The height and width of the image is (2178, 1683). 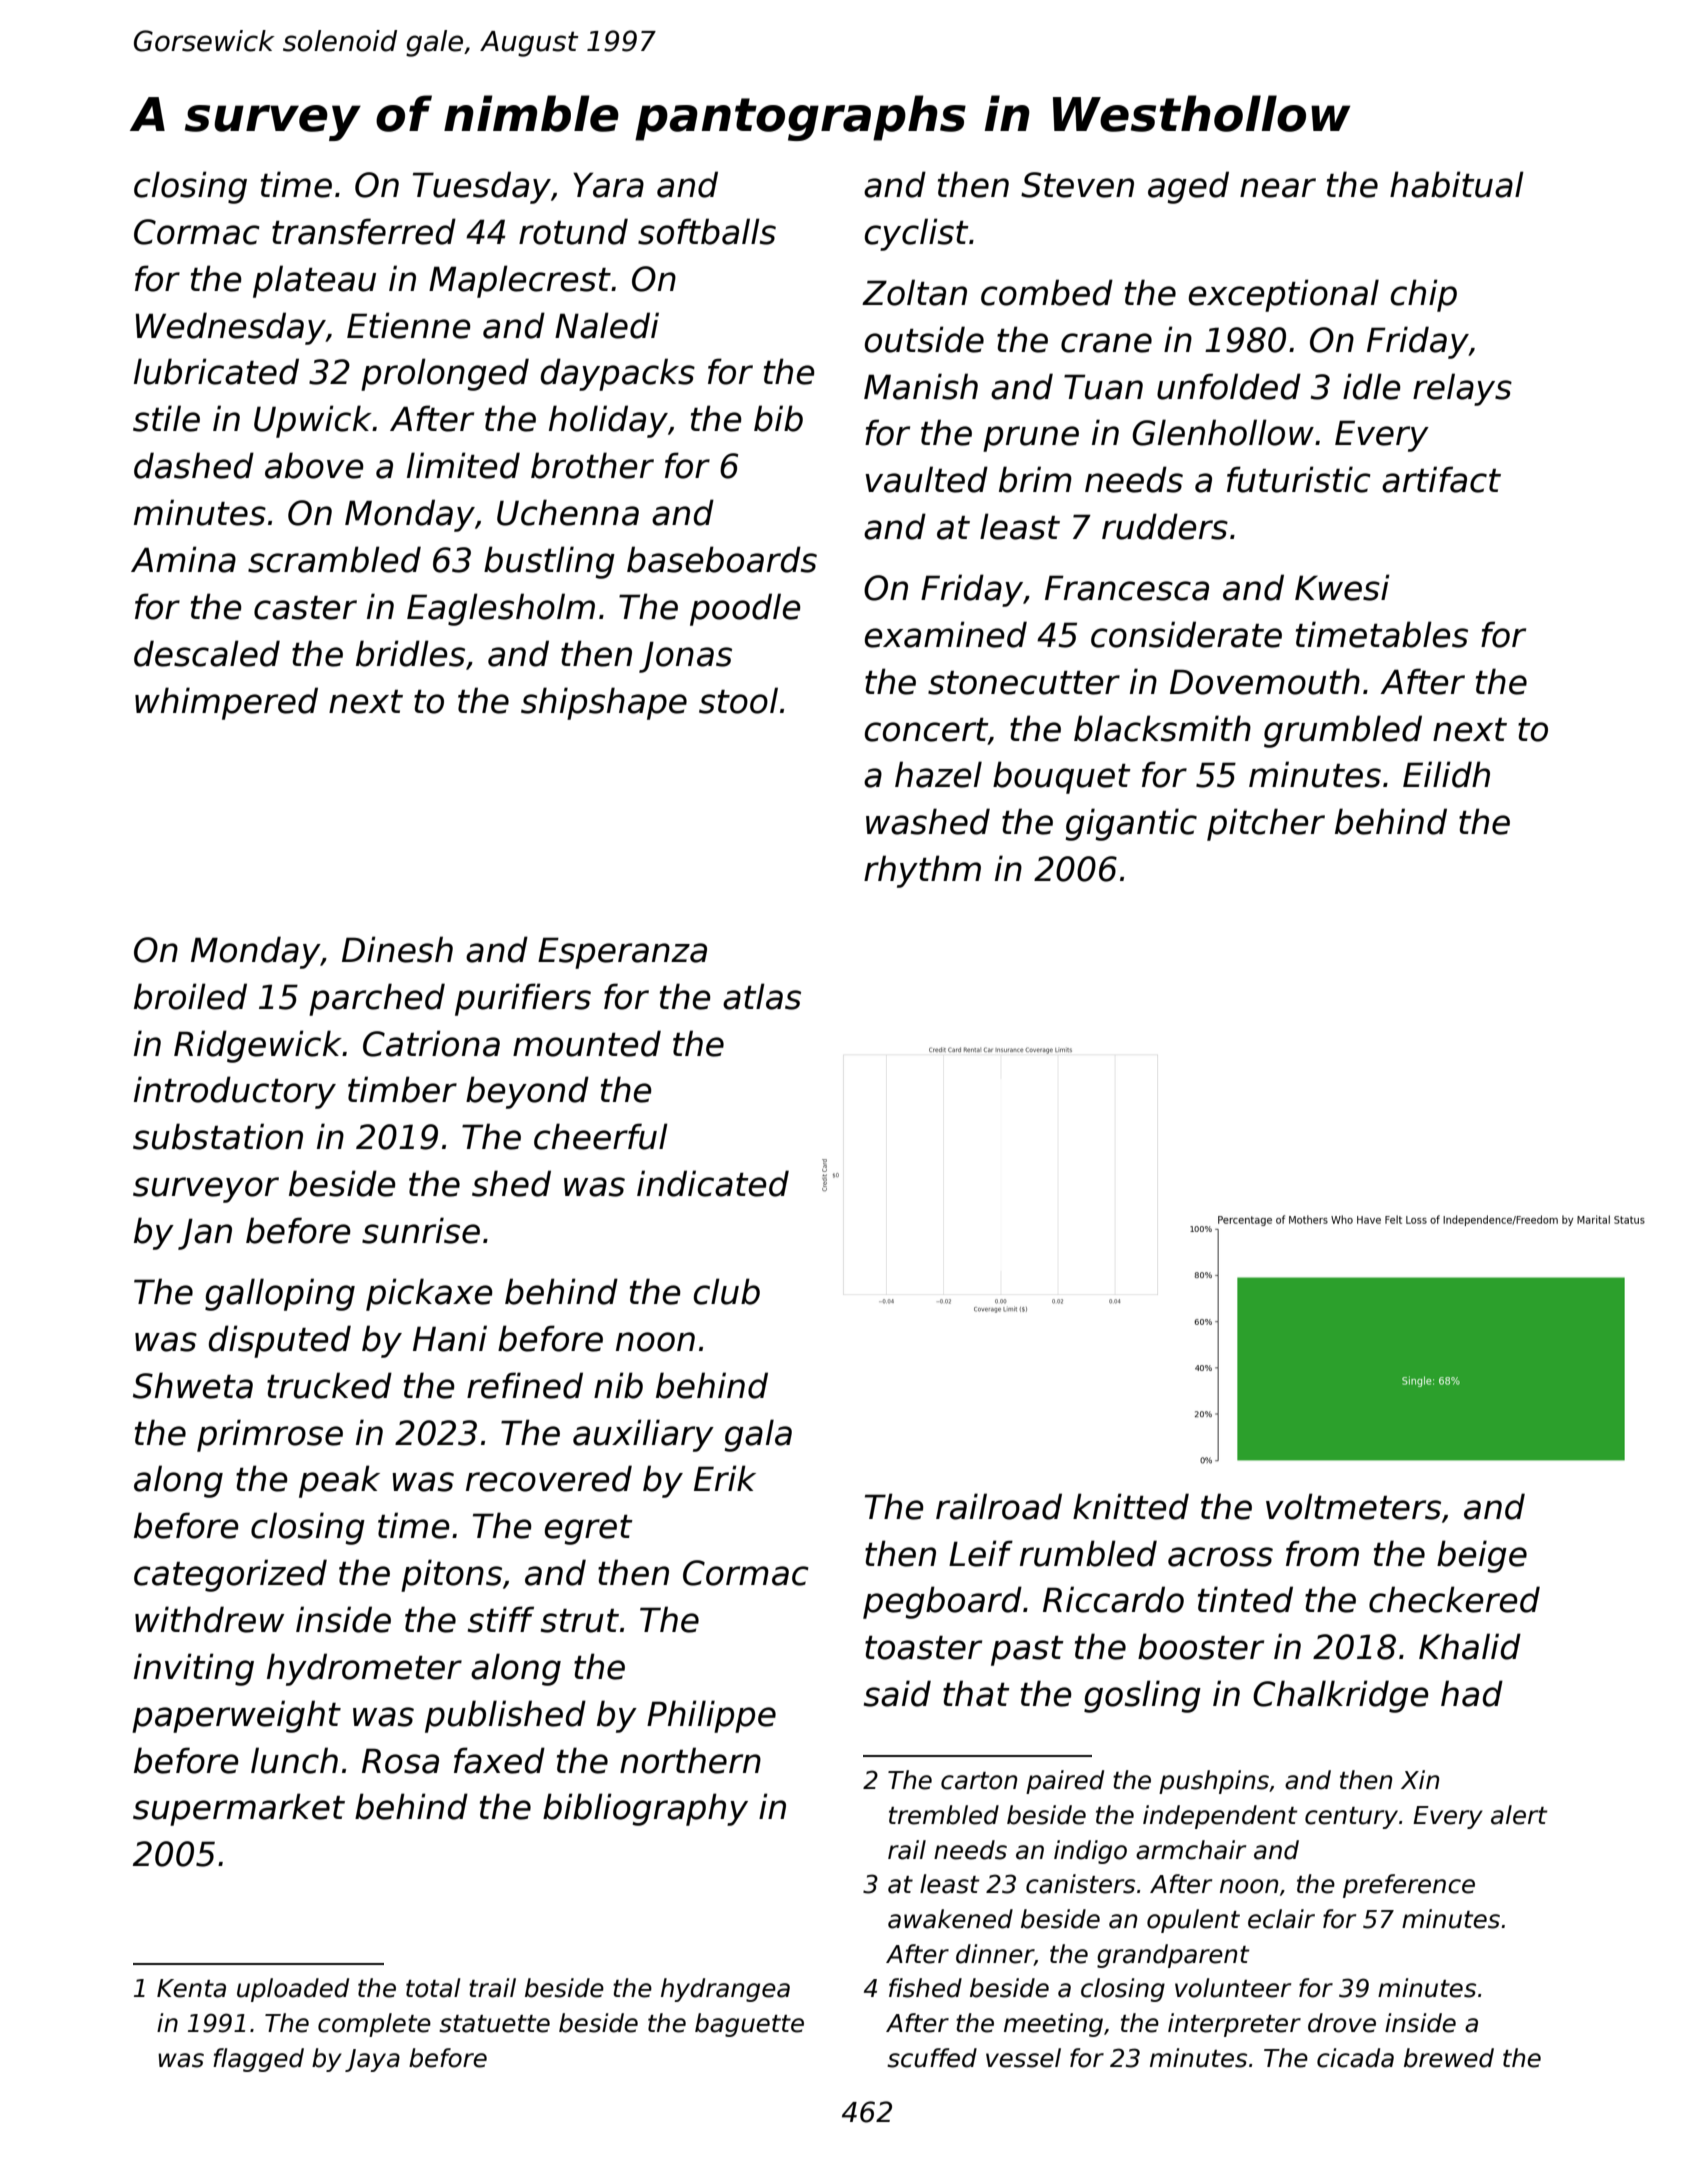 What do you see at coordinates (1353, 1506) in the image?
I see `voltmeters` at bounding box center [1353, 1506].
